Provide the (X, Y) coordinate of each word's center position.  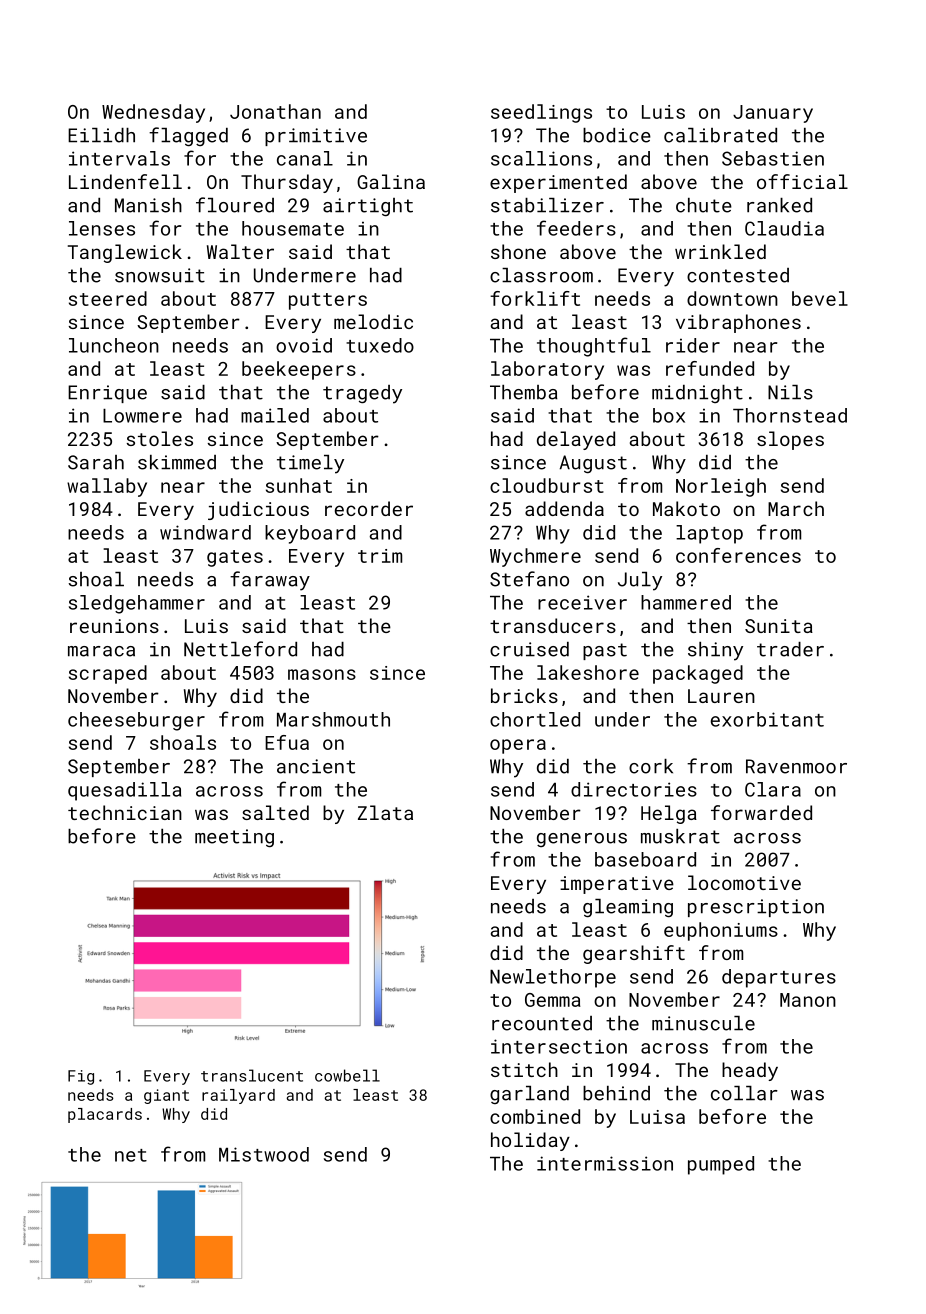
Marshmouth (333, 719)
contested (738, 275)
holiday (530, 1141)
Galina (391, 181)
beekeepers (299, 370)
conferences (738, 555)
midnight (697, 394)
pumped (721, 1165)
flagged (188, 136)
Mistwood (264, 1154)
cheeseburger (136, 721)
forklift (535, 298)
